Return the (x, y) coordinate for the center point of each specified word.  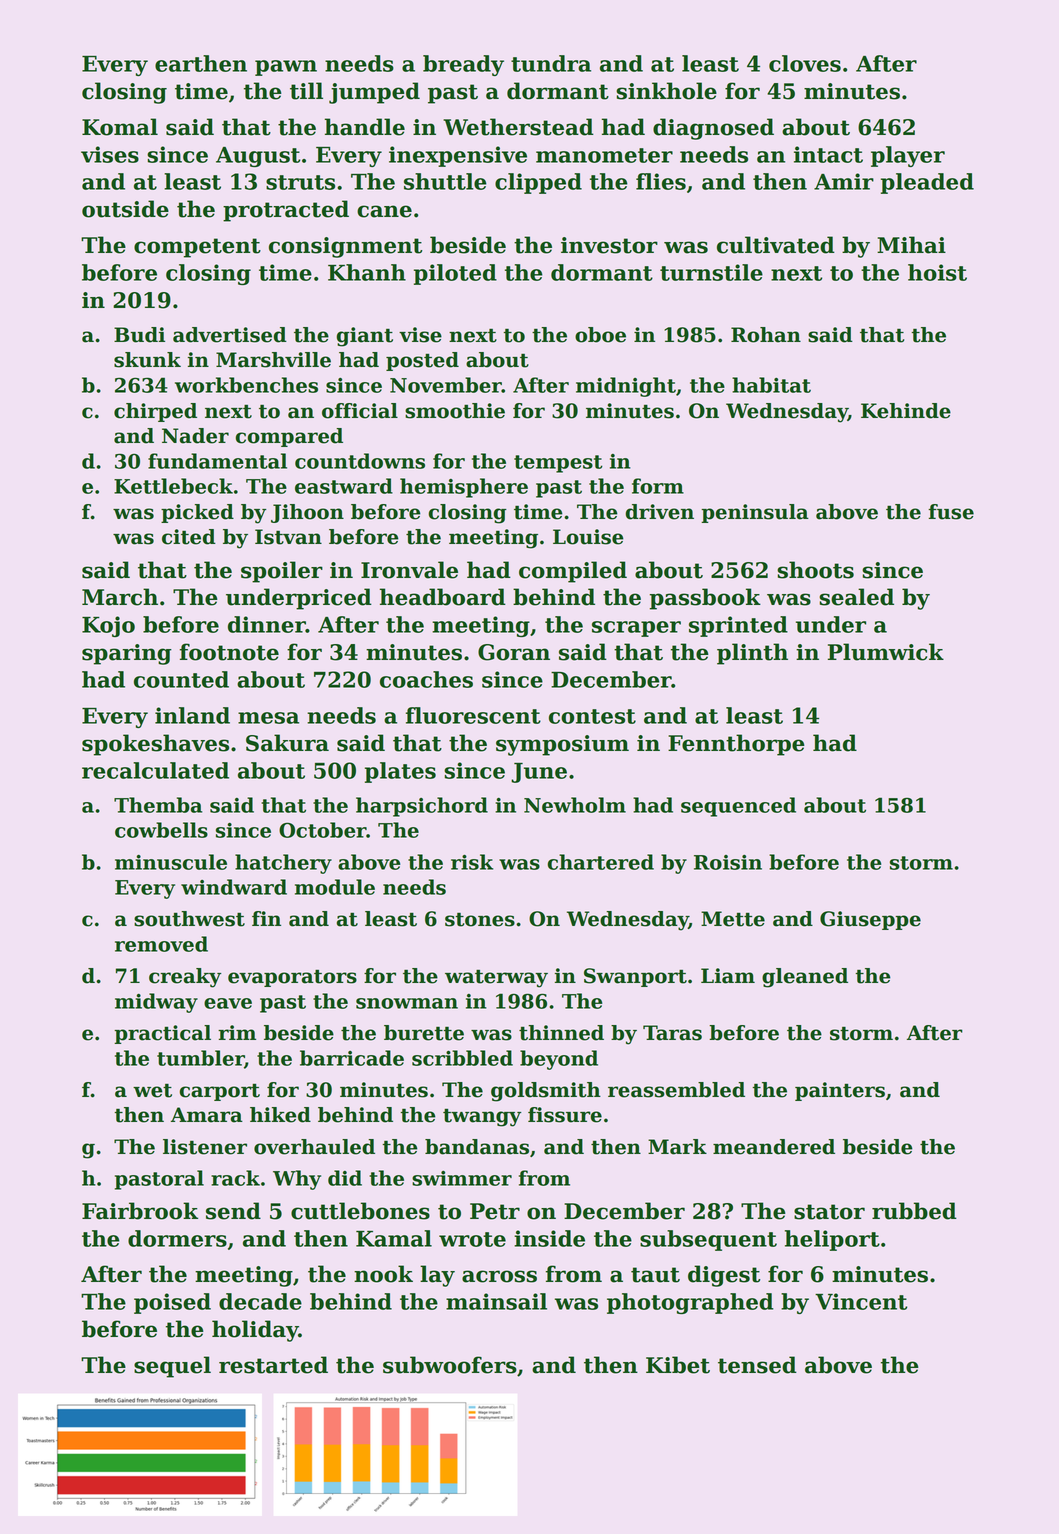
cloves (805, 63)
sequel (172, 1367)
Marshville (273, 360)
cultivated (776, 245)
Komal (120, 127)
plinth (752, 654)
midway (156, 1003)
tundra (551, 63)
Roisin (728, 862)
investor (609, 245)
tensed (757, 1365)
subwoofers (450, 1365)
